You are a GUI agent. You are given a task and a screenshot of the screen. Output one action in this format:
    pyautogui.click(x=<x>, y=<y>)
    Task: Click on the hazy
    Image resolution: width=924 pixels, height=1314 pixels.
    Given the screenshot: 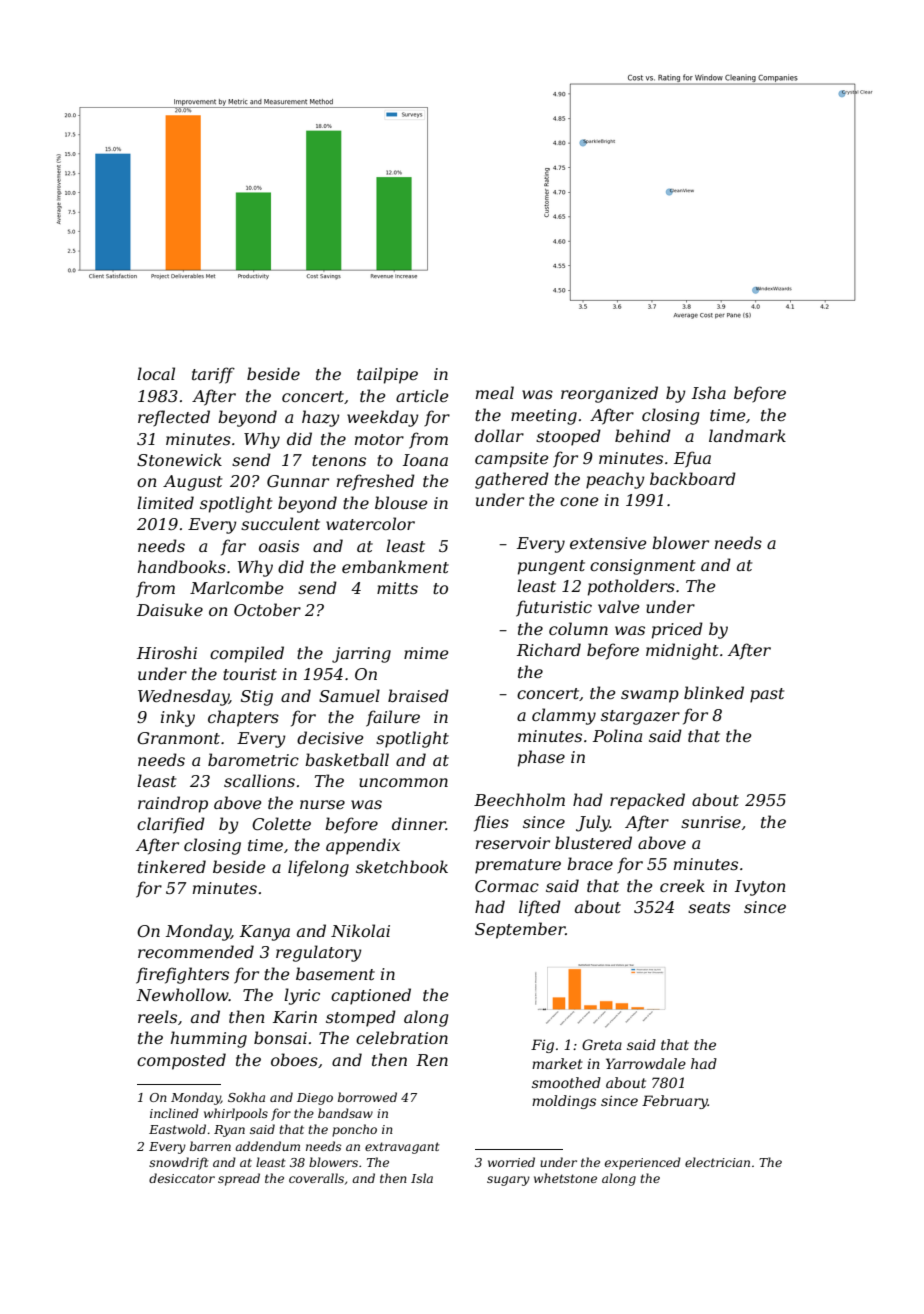 What is the action you would take?
    pyautogui.click(x=321, y=418)
